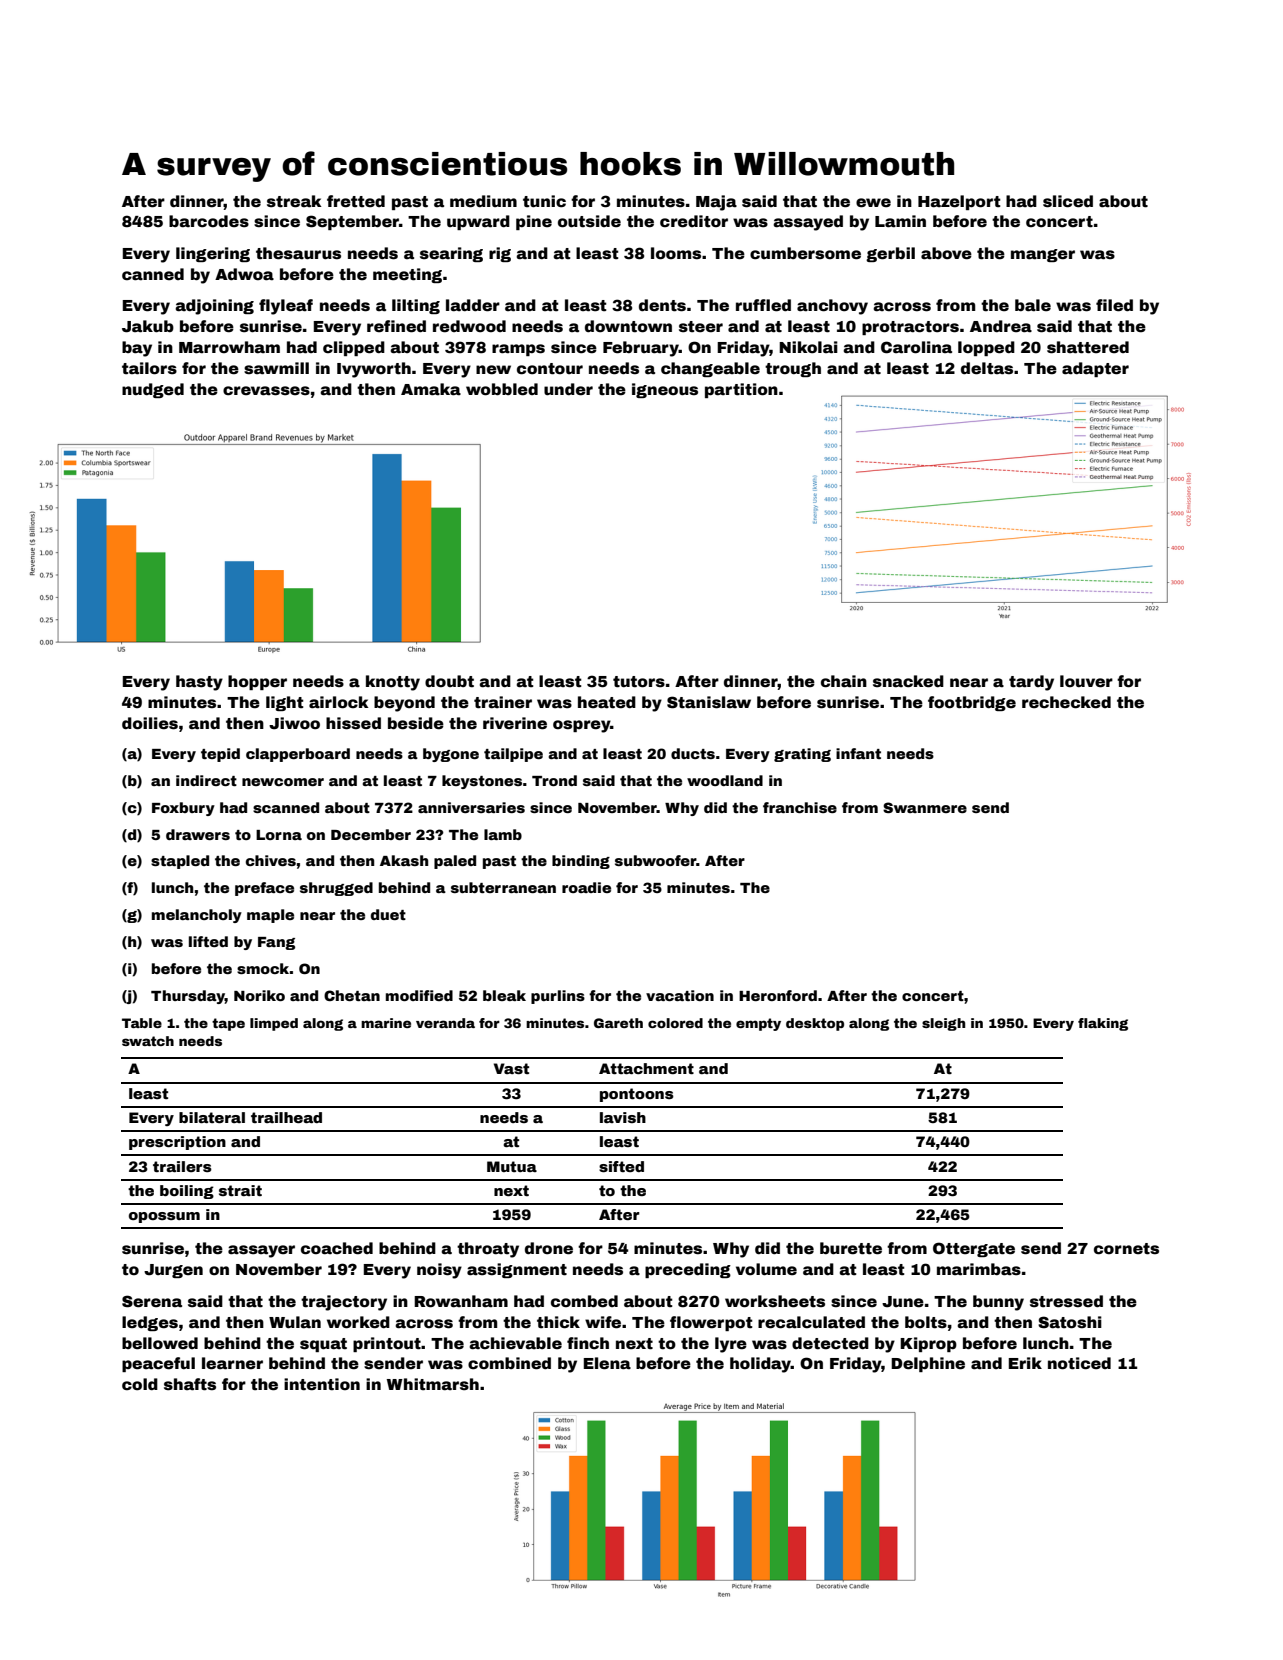 Image resolution: width=1283 pixels, height=1660 pixels. Describe the element at coordinates (1095, 369) in the document. I see `adapter` at that location.
